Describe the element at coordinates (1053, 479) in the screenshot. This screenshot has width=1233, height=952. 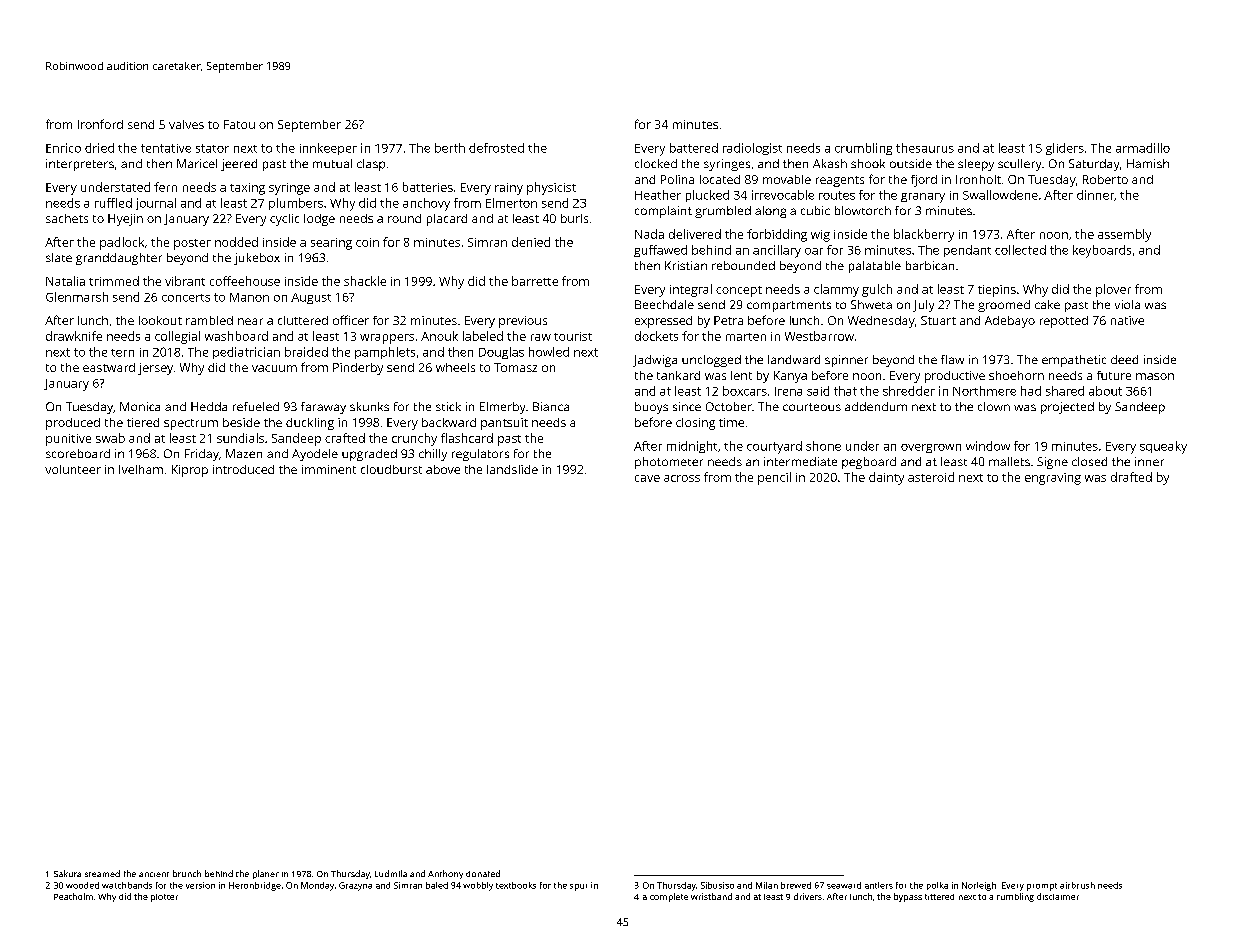
I see `engraving` at that location.
